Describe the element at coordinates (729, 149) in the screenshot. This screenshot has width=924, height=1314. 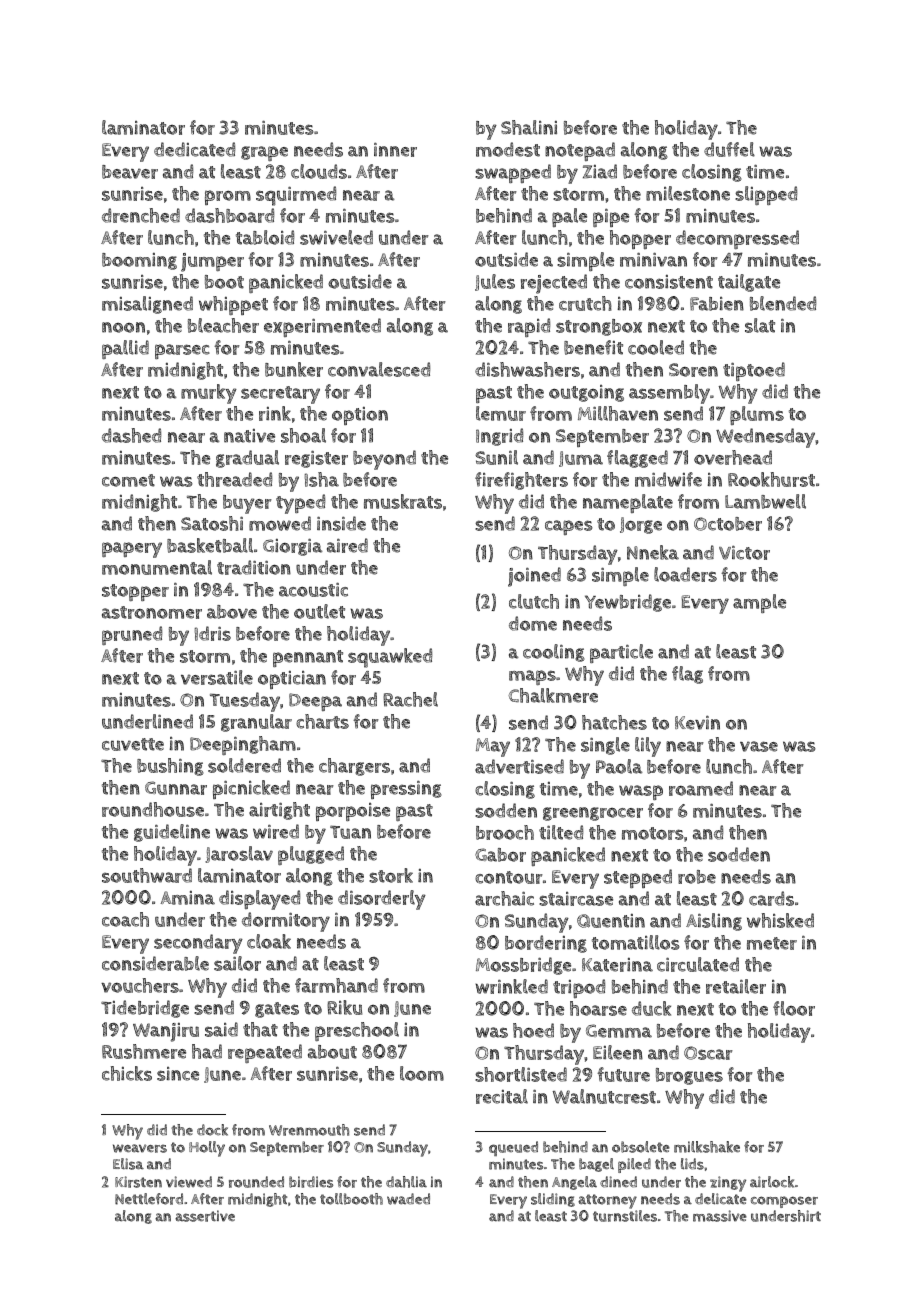
I see `duffel` at that location.
